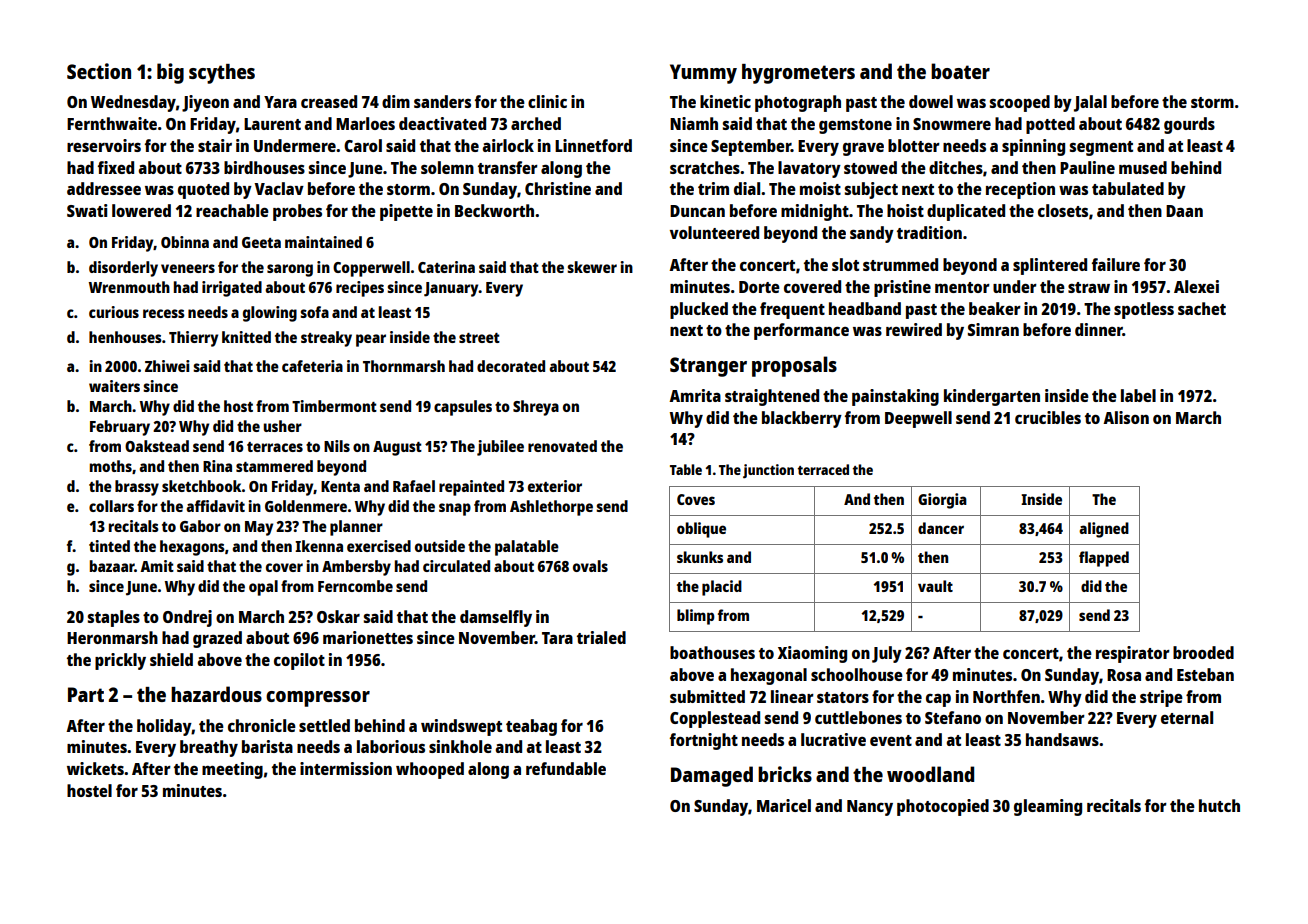  I want to click on chronicle, so click(262, 725).
